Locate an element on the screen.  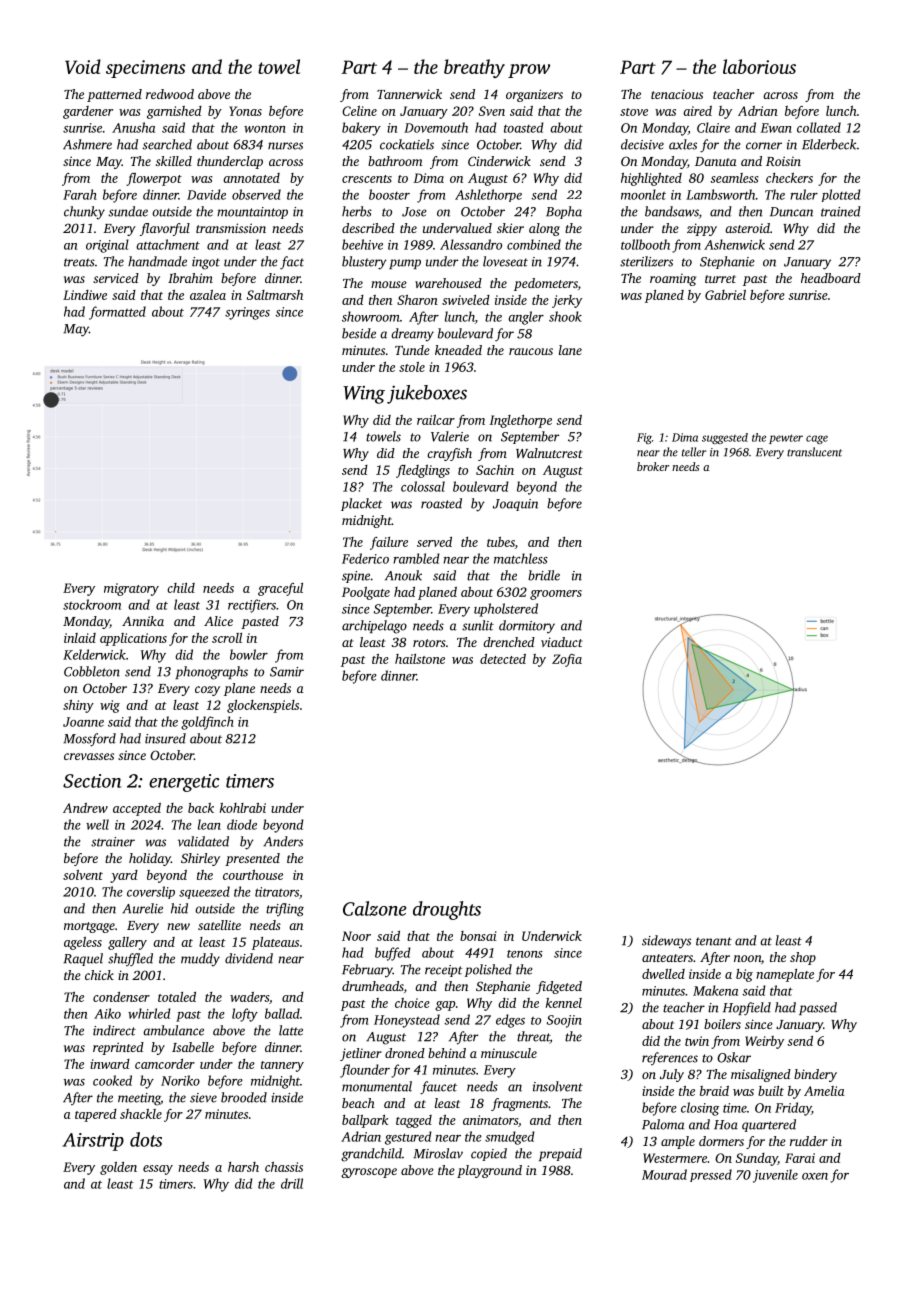
detected is located at coordinates (503, 659).
